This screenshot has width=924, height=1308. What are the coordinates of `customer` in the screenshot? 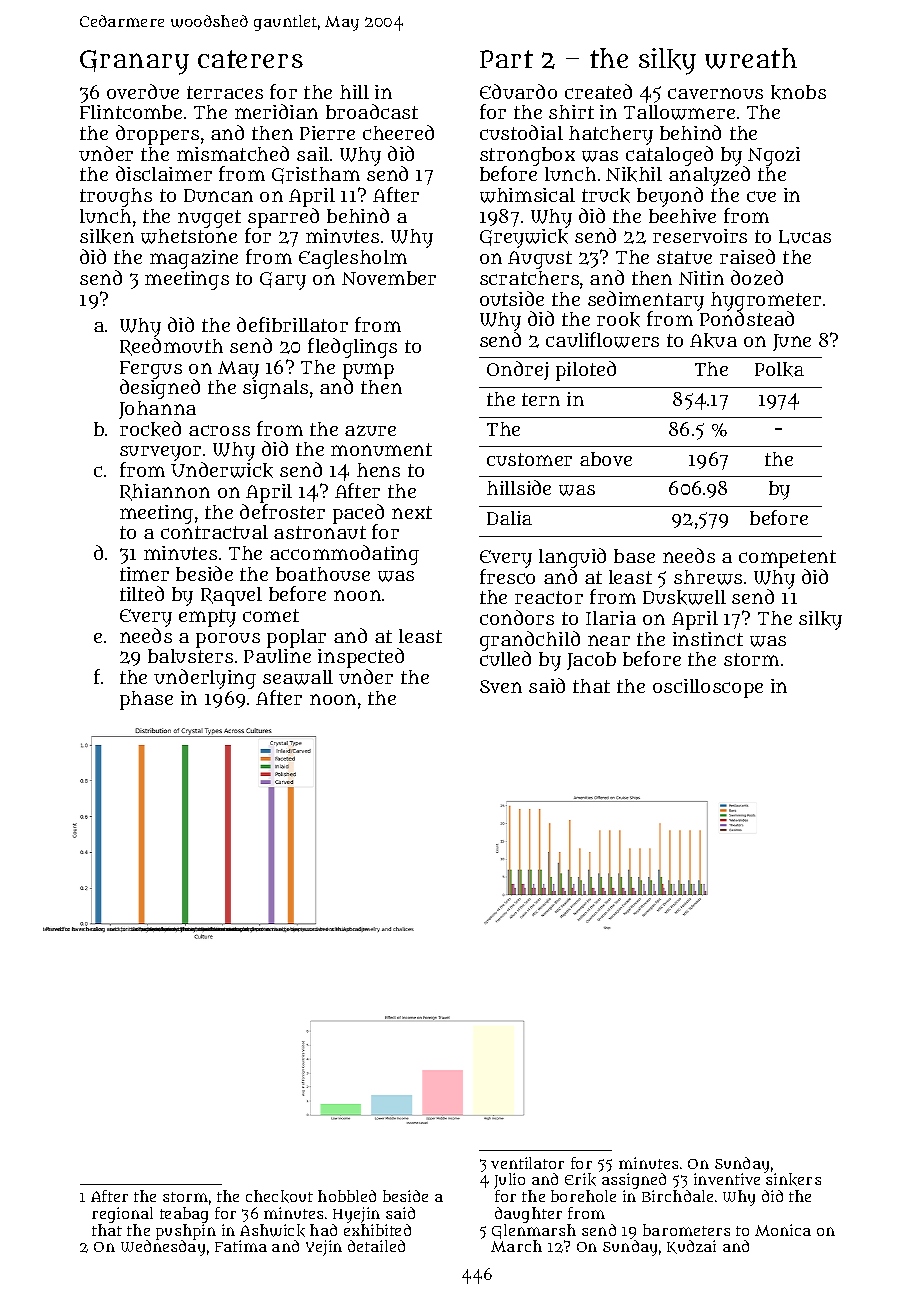 It's located at (529, 459).
